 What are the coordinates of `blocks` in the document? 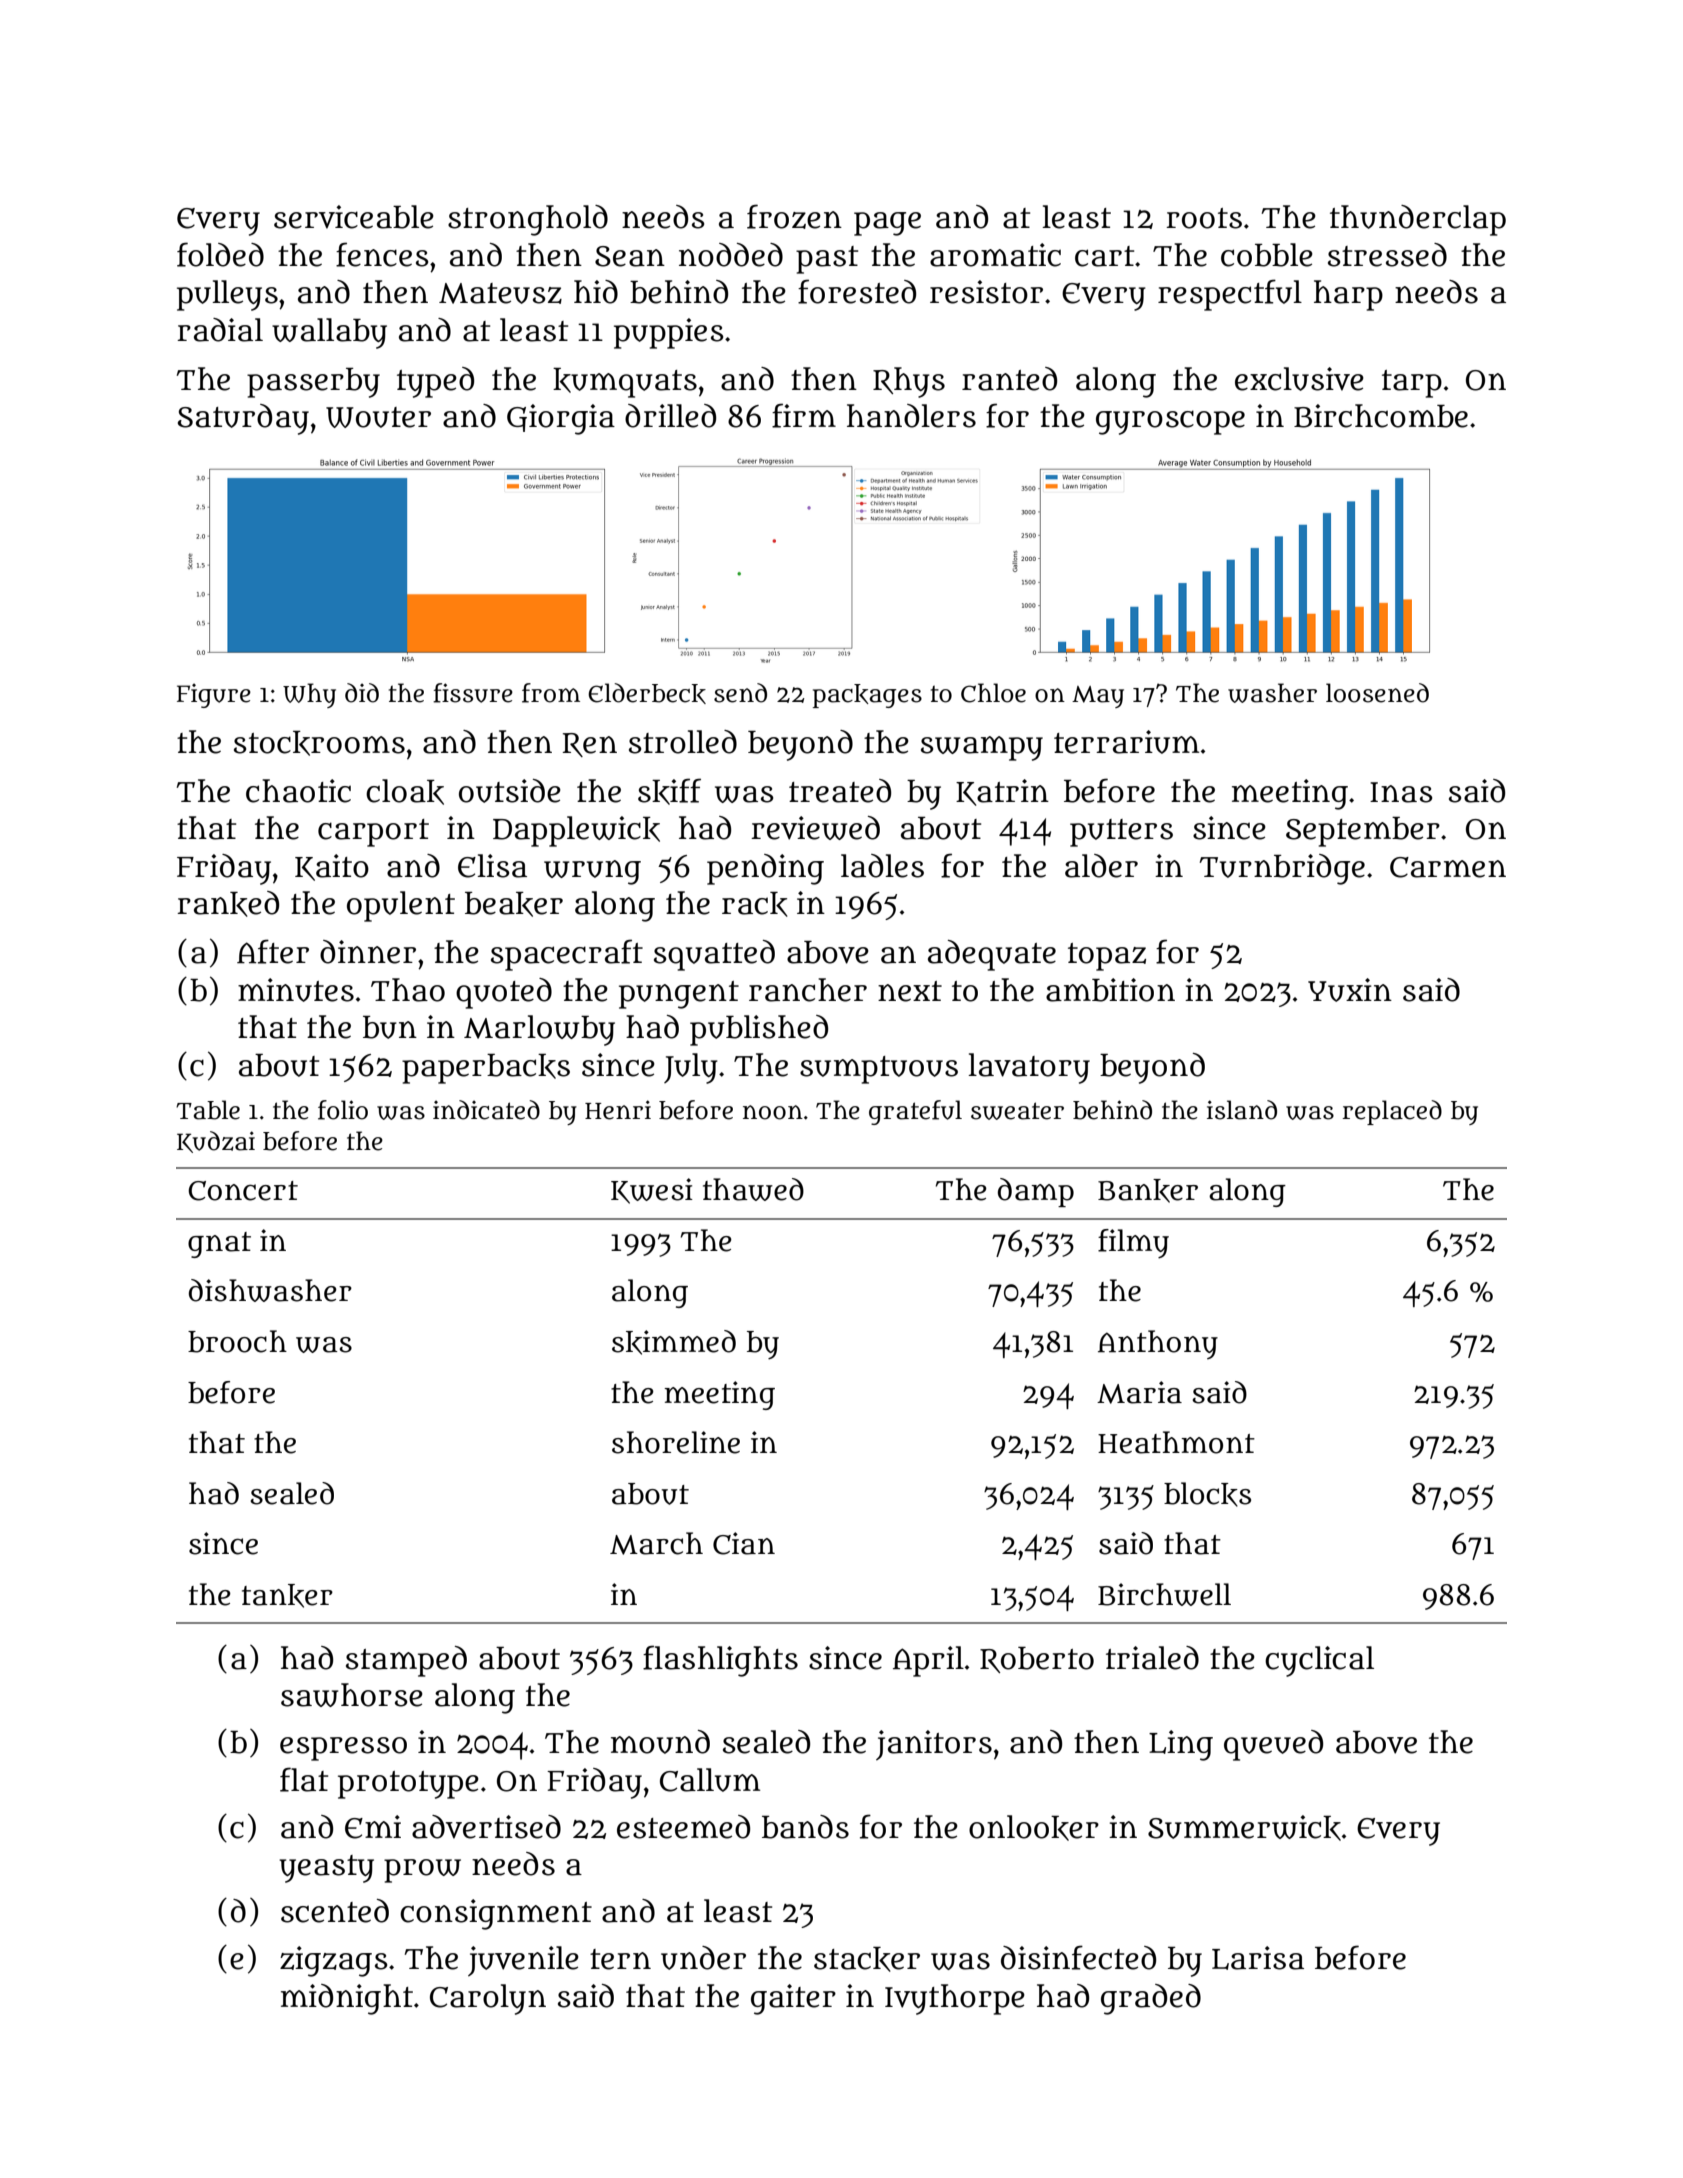 It's located at (1207, 1494).
